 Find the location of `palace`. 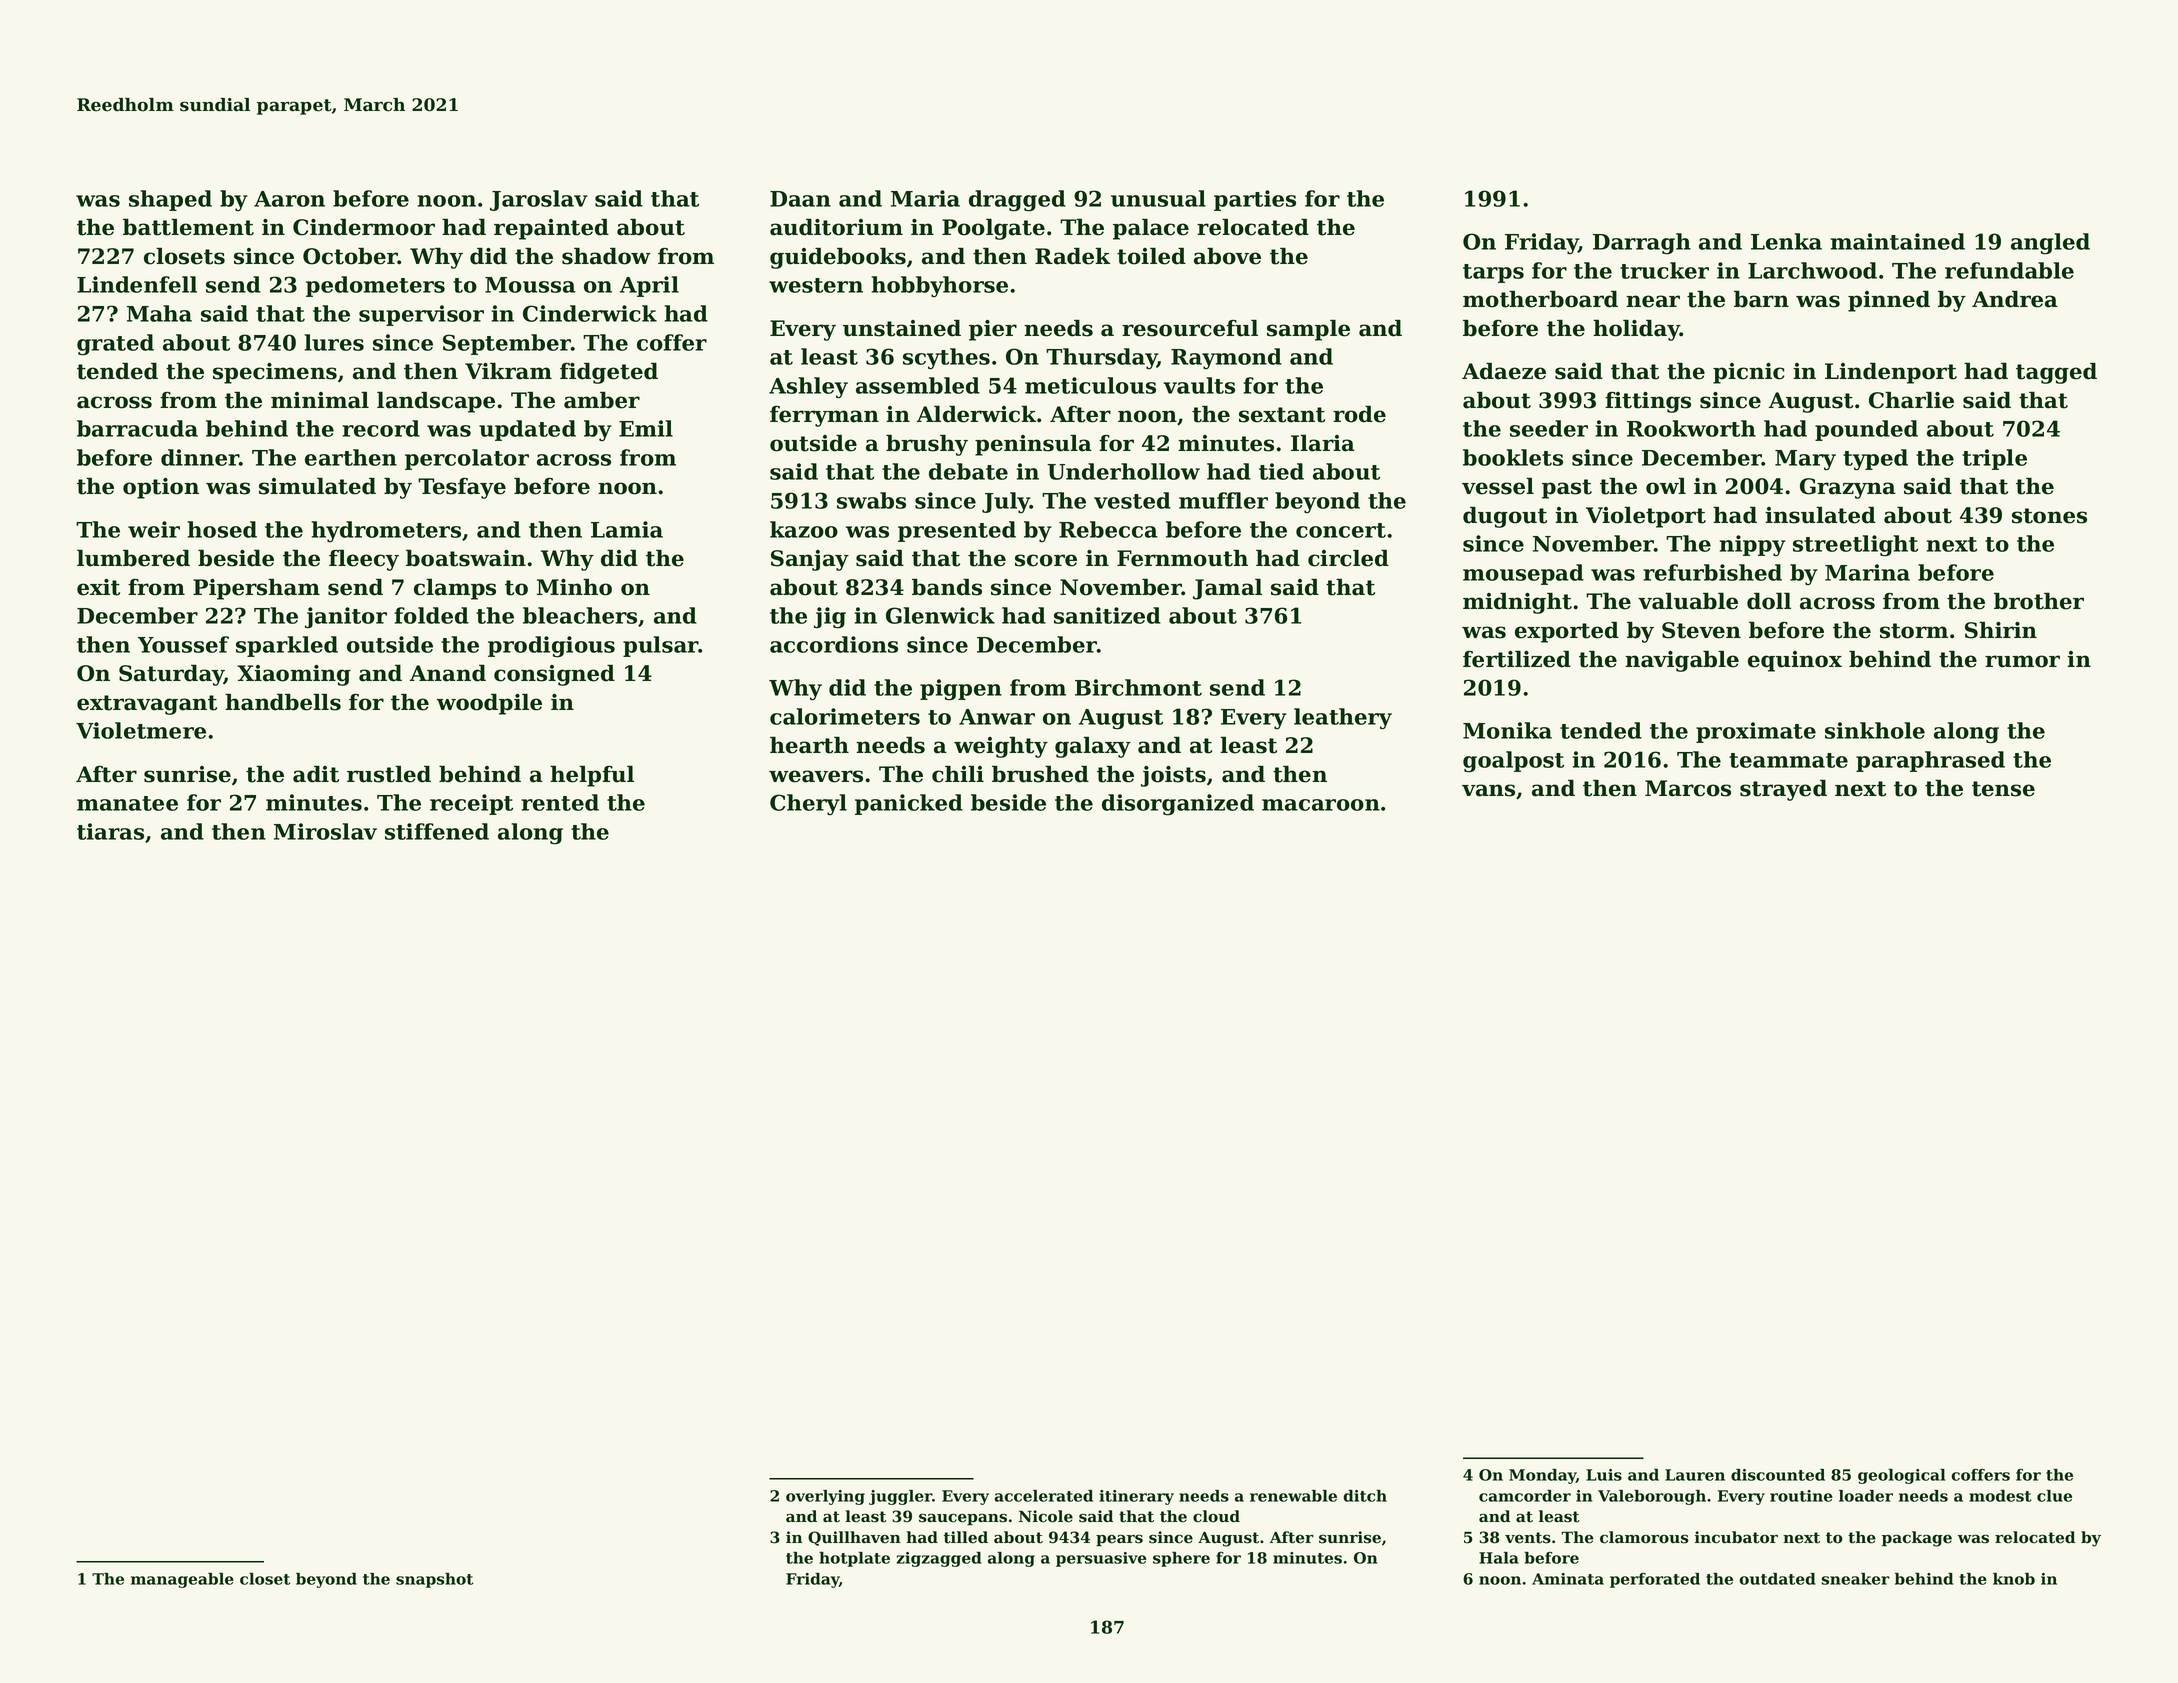

palace is located at coordinates (1151, 229).
